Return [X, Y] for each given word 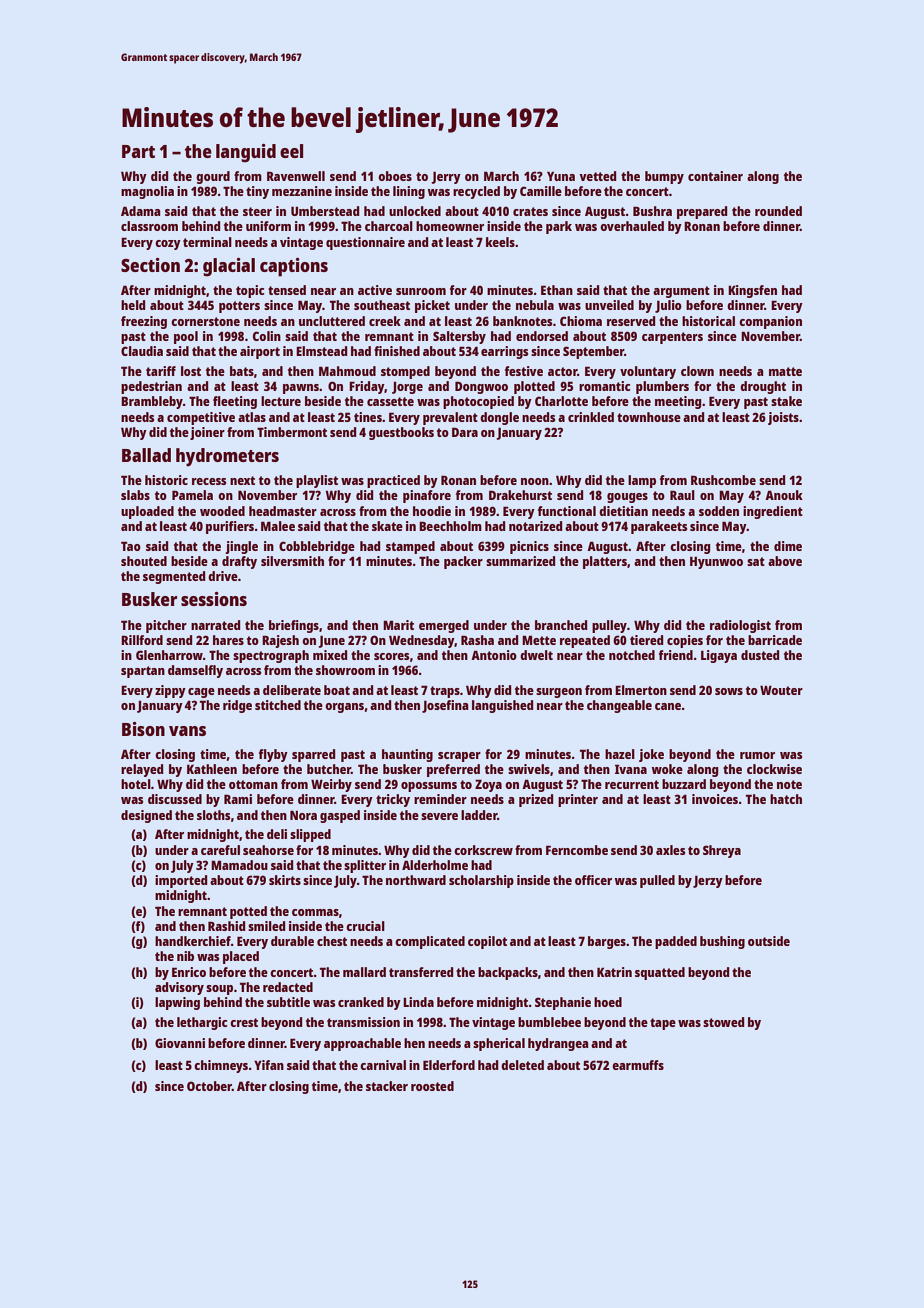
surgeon [559, 693]
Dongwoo [481, 387]
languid [246, 153]
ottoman [253, 784]
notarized [535, 526]
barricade [775, 640]
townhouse [649, 417]
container [715, 176]
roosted [432, 1086]
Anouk [784, 495]
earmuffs [638, 1065]
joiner [207, 433]
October [209, 1086]
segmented [174, 577]
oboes [395, 176]
